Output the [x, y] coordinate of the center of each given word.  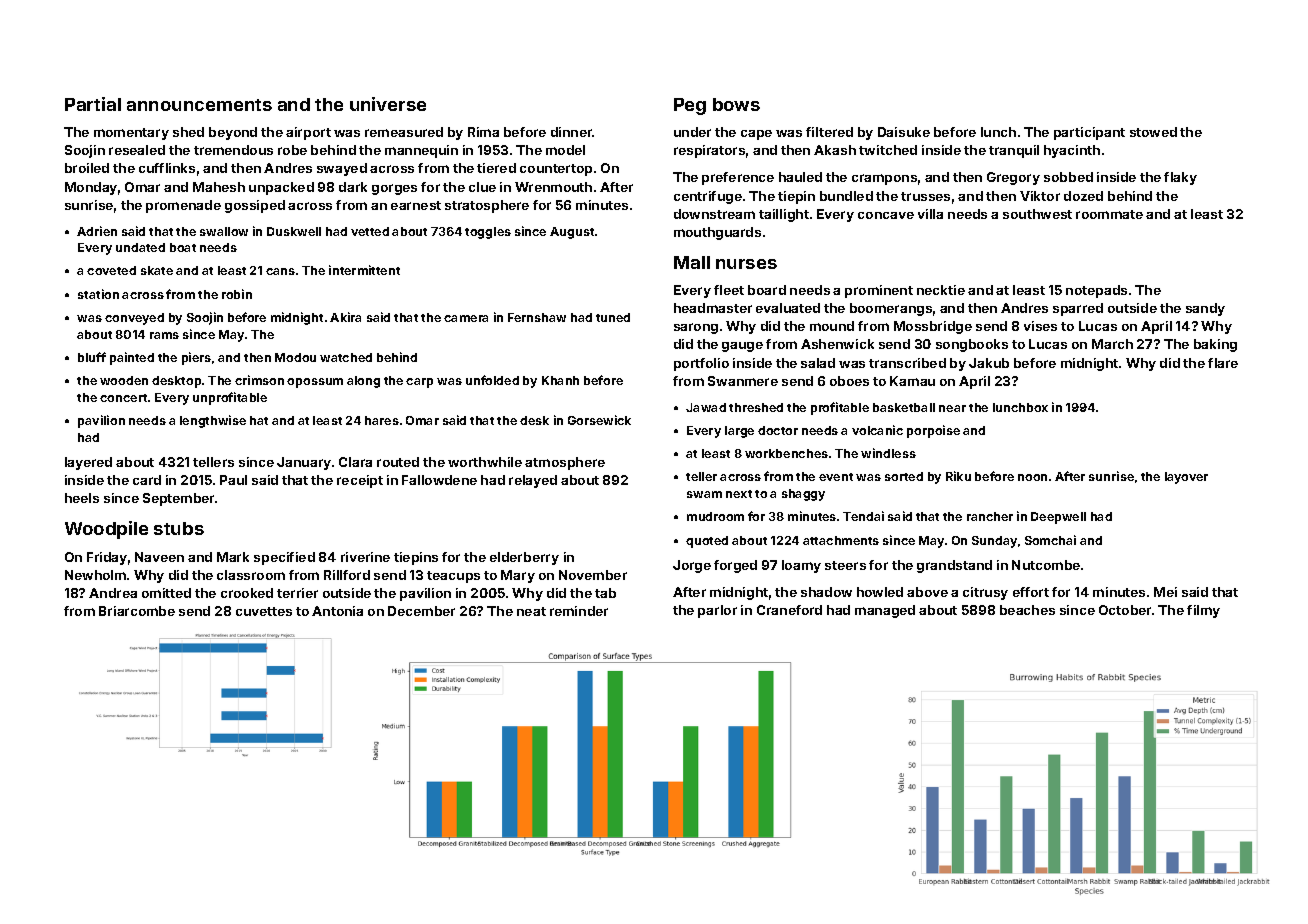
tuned [613, 317]
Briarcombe [137, 611]
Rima [483, 132]
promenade [183, 206]
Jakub [989, 363]
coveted [111, 270]
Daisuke [904, 132]
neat [531, 611]
